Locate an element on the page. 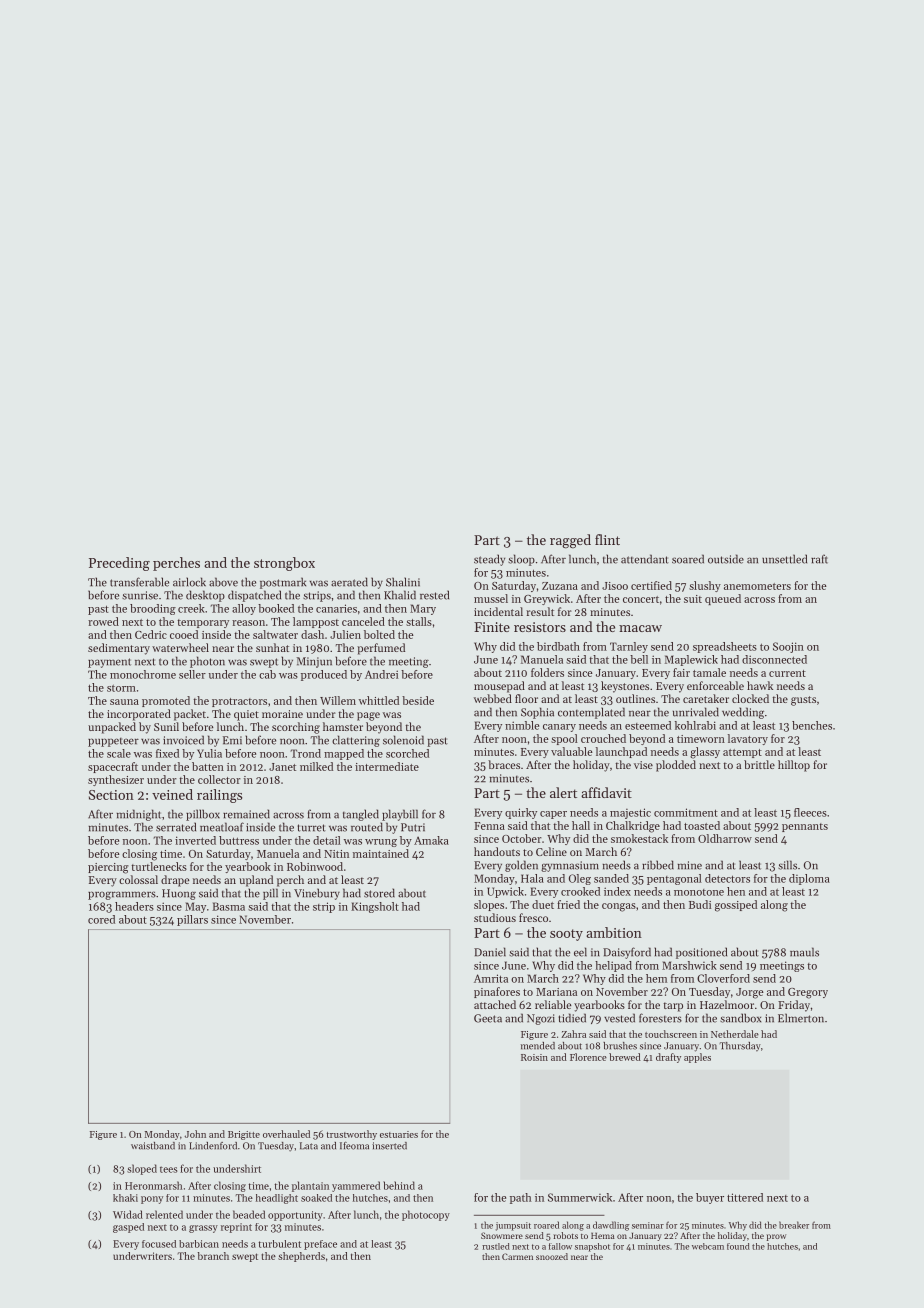  unpacked is located at coordinates (112, 728).
